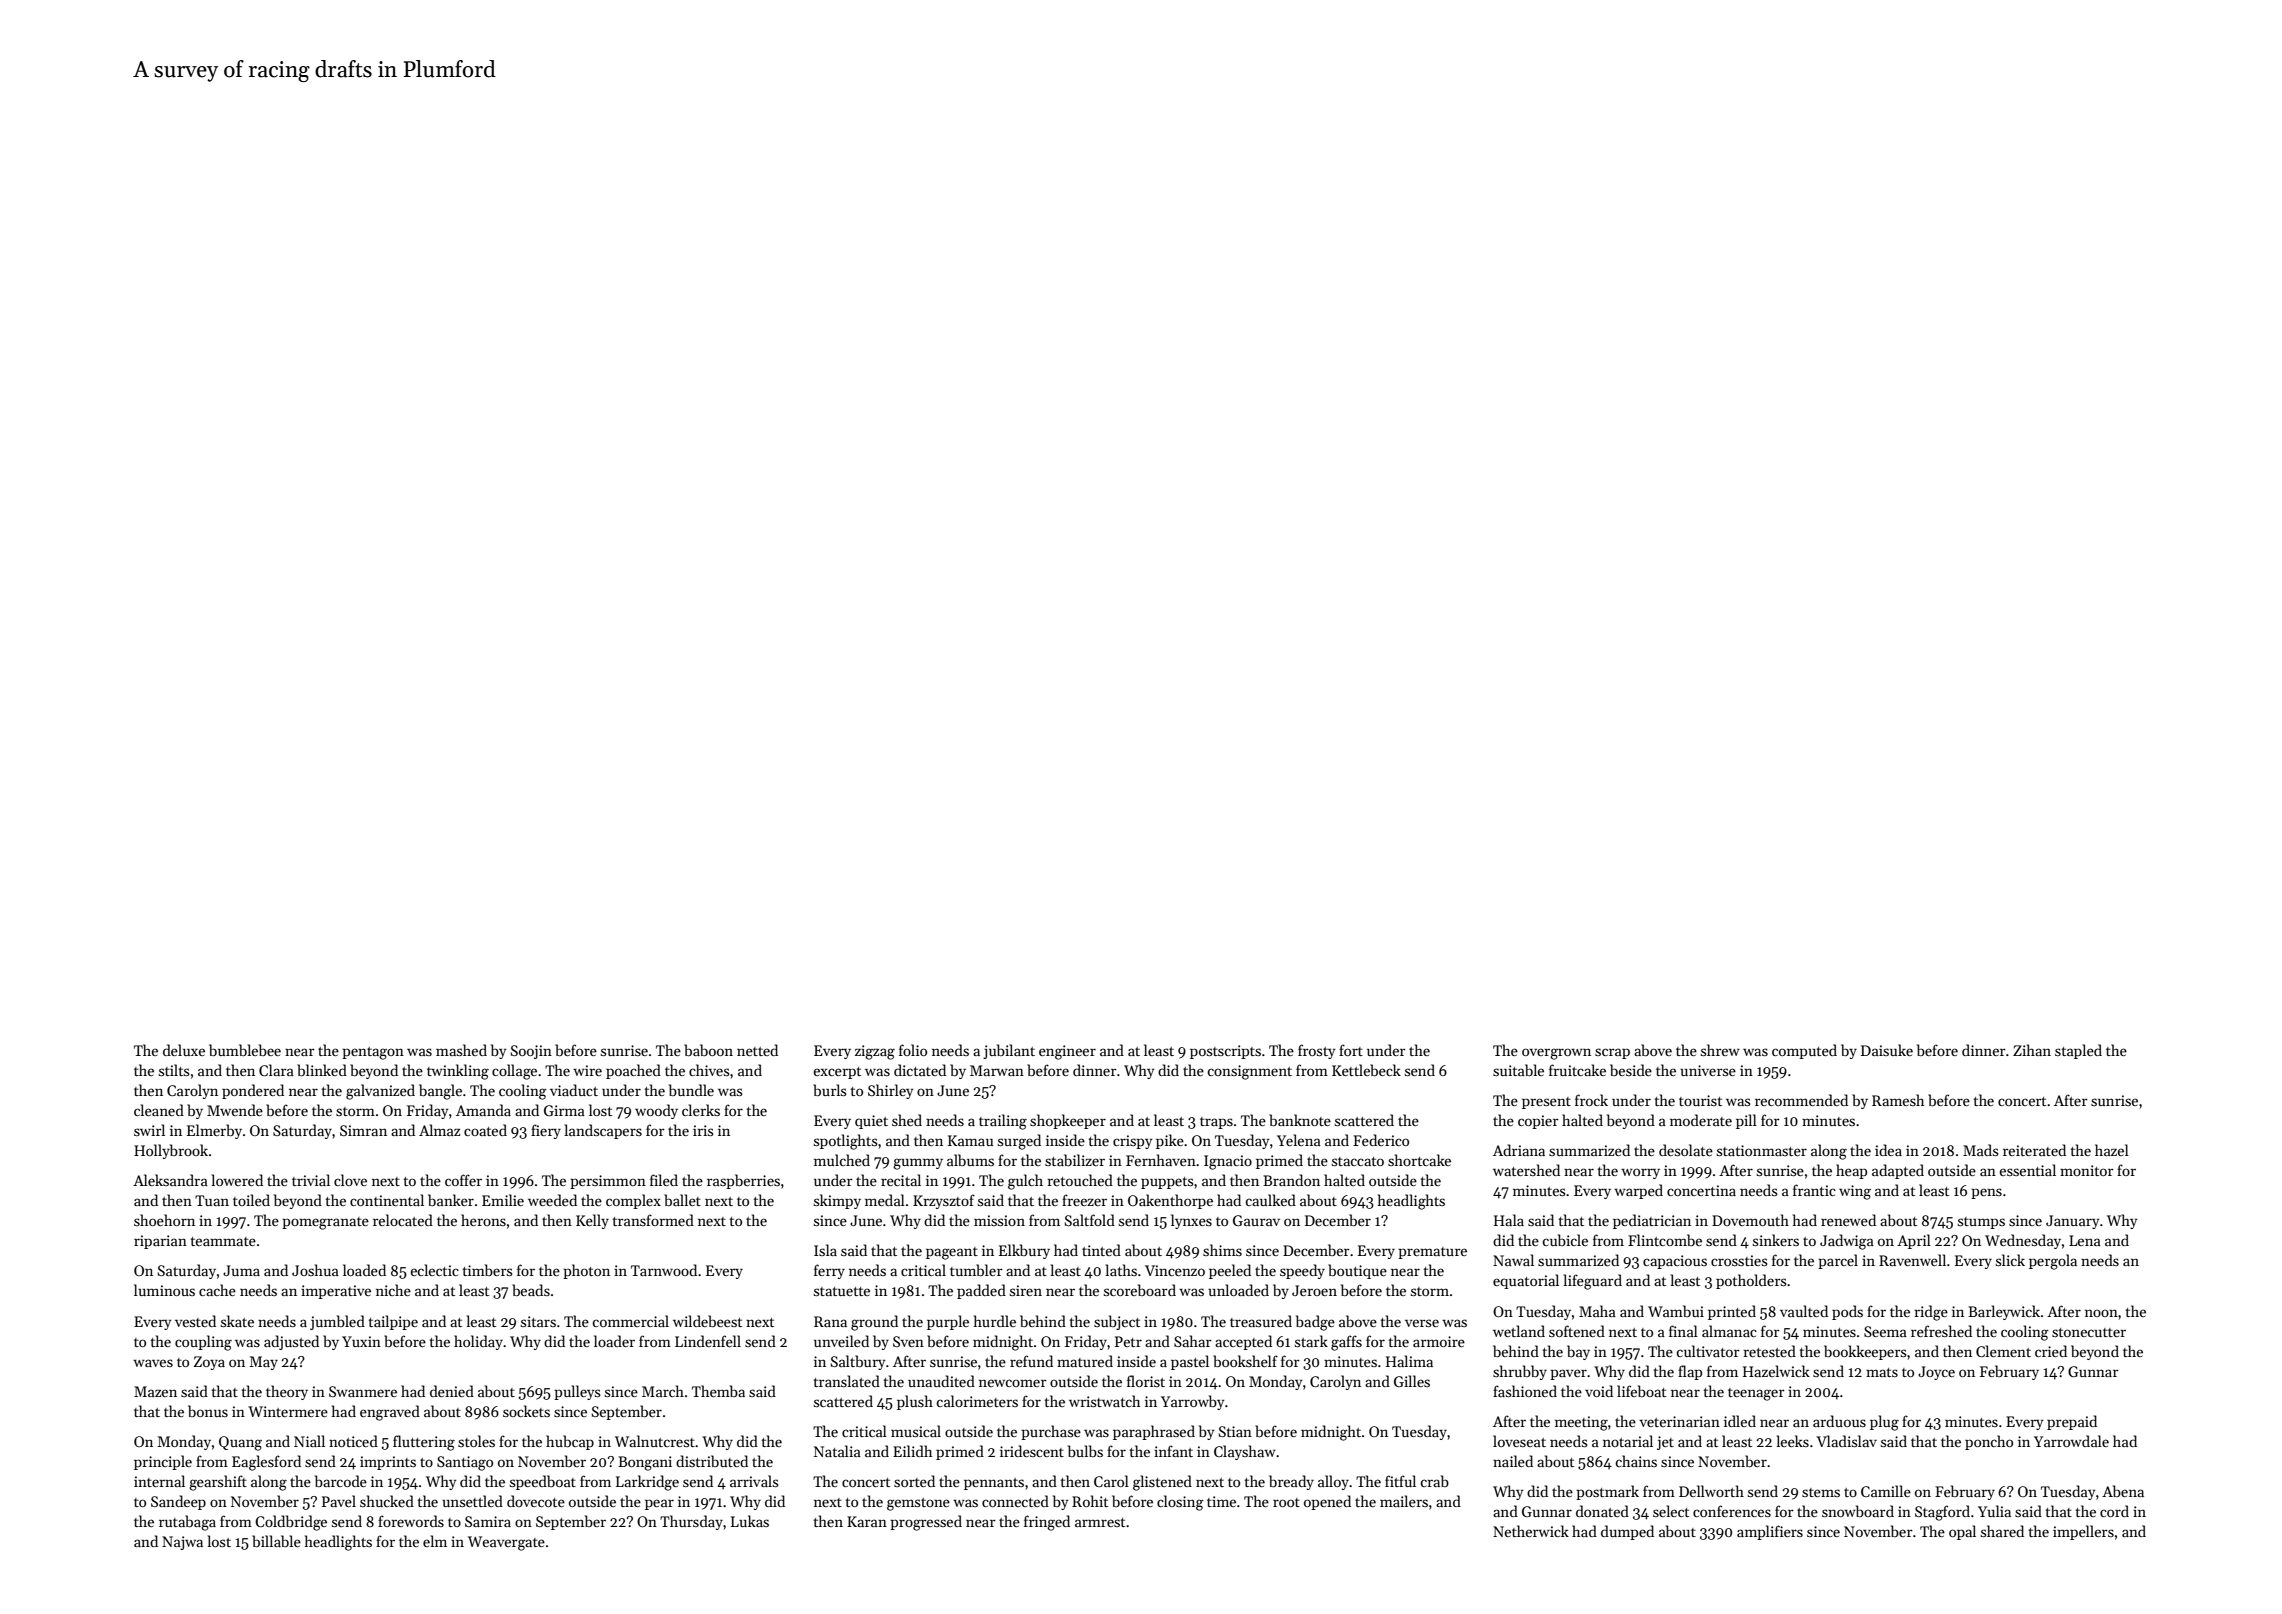 The width and height of the screenshot is (2282, 1614). What do you see at coordinates (337, 1322) in the screenshot?
I see `jumbled` at bounding box center [337, 1322].
